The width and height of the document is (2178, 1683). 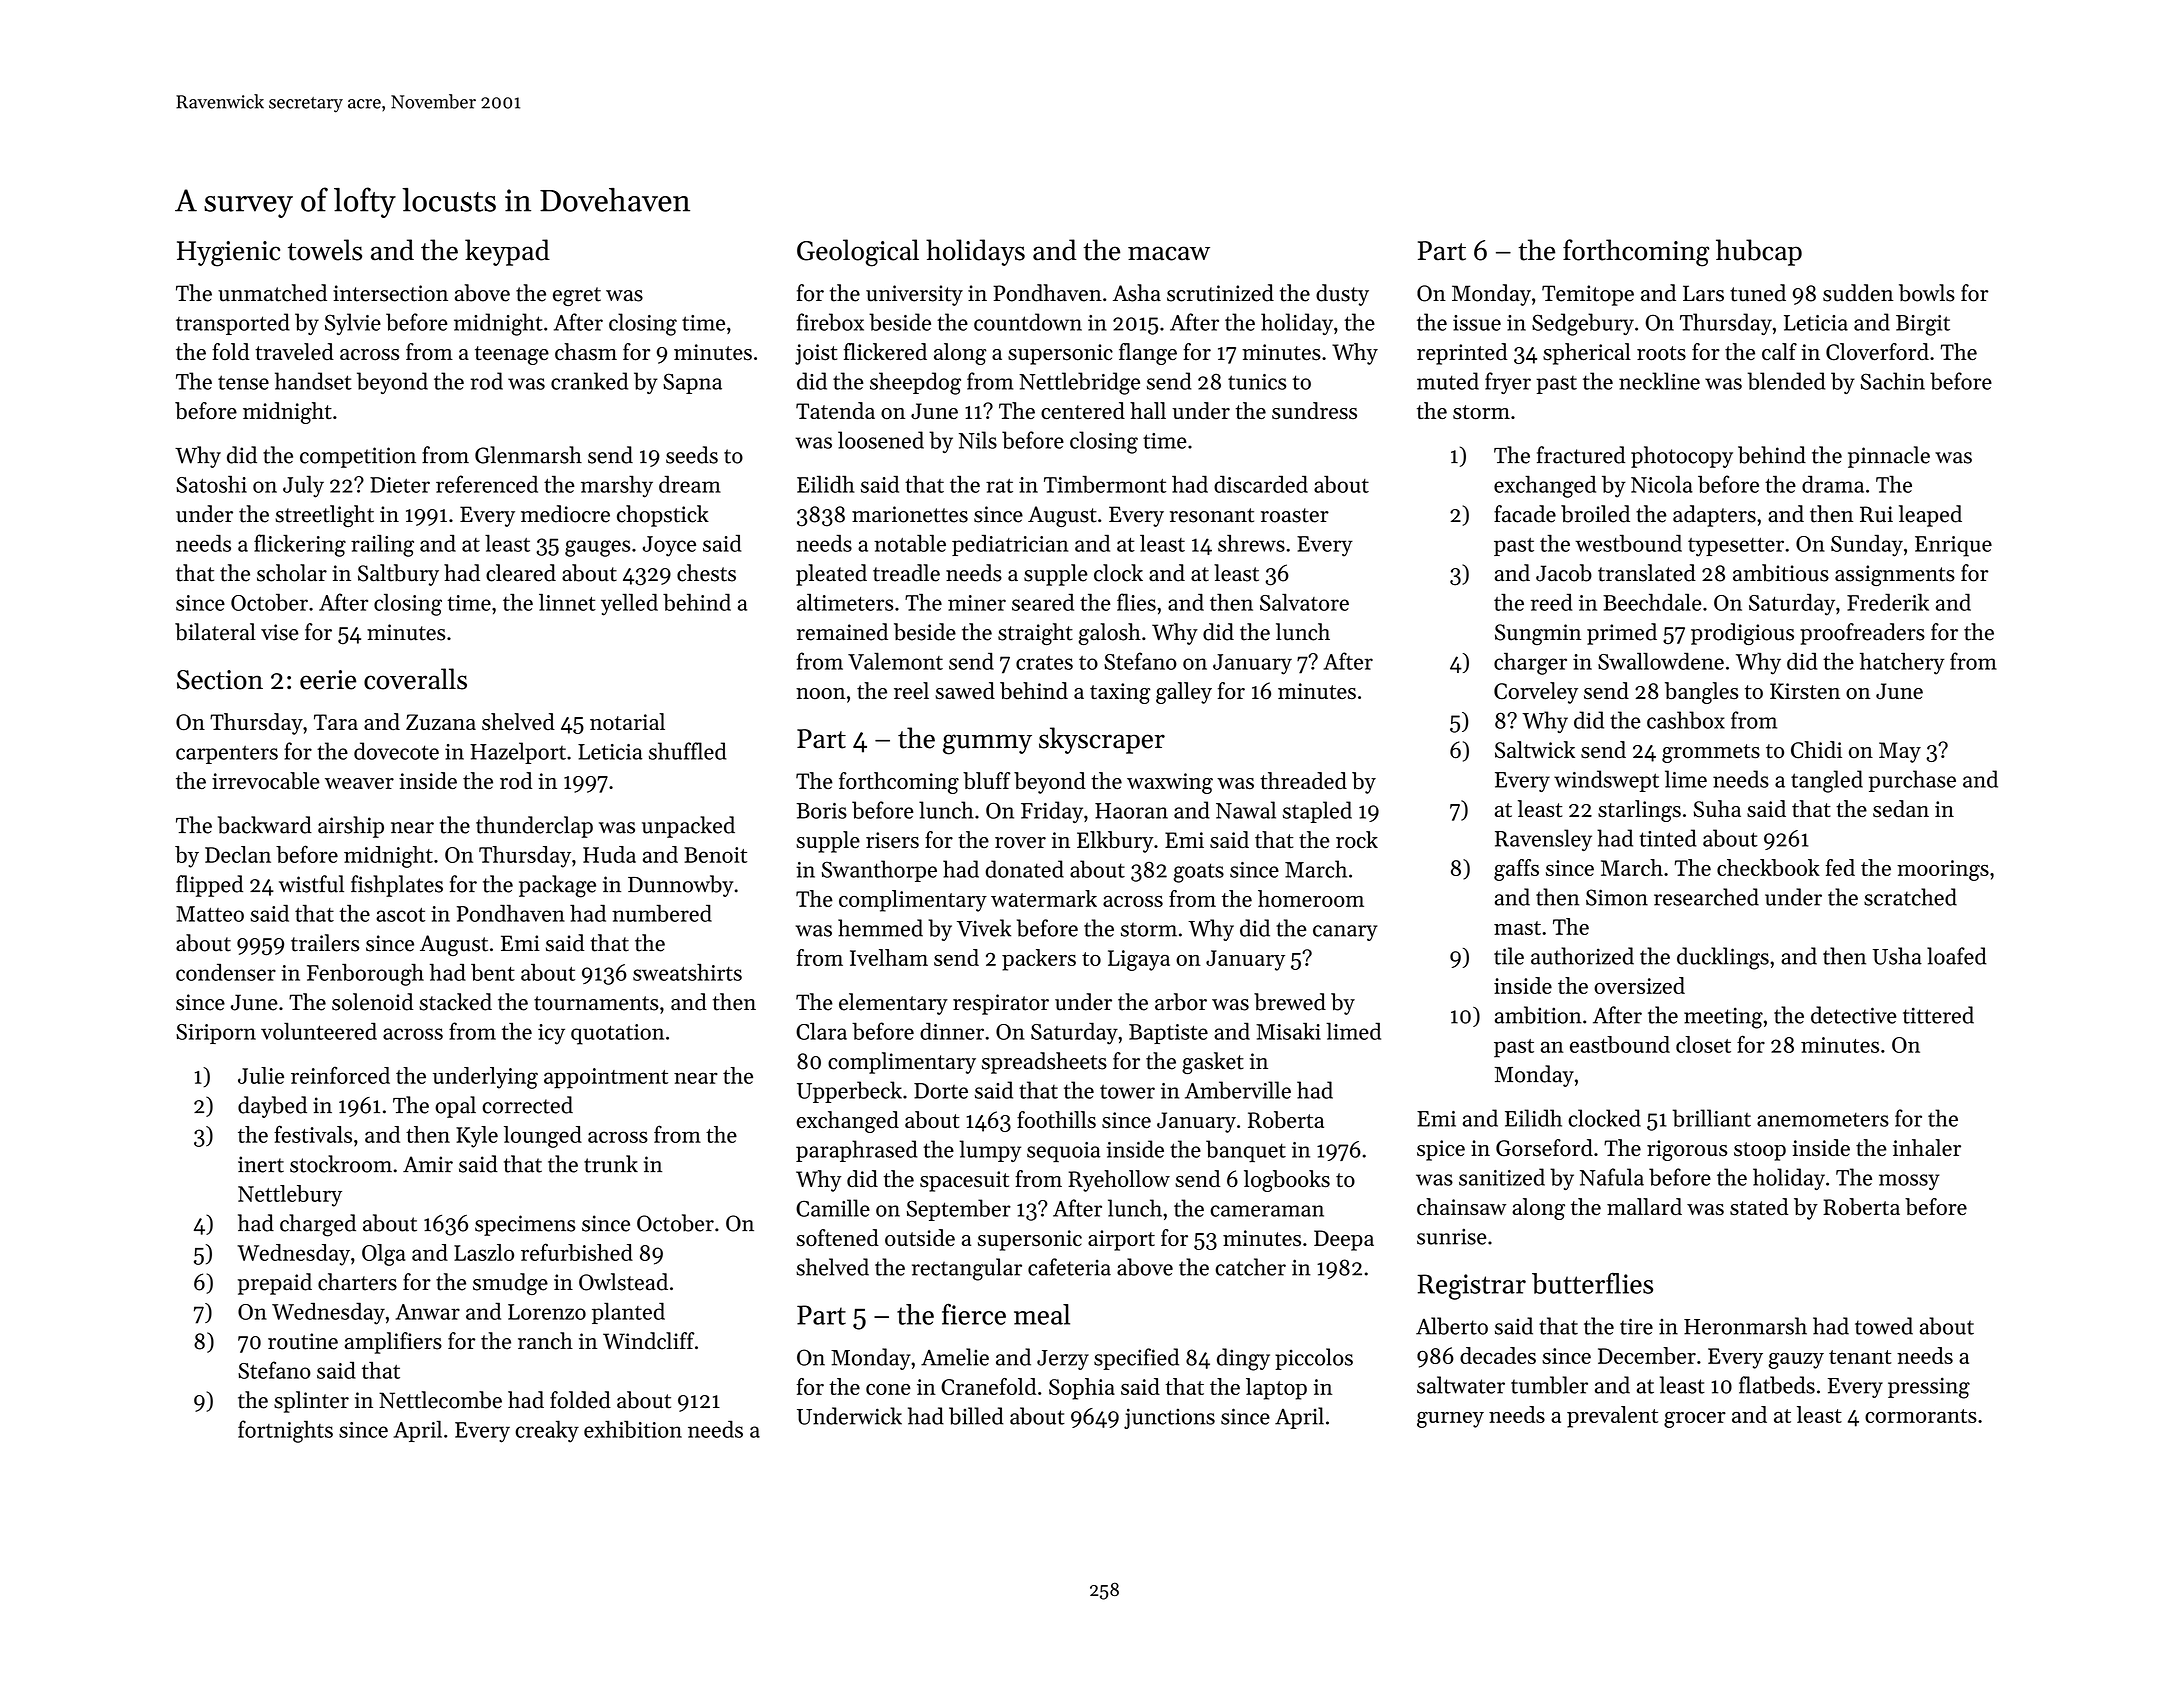 I want to click on hubcap, so click(x=1759, y=252).
